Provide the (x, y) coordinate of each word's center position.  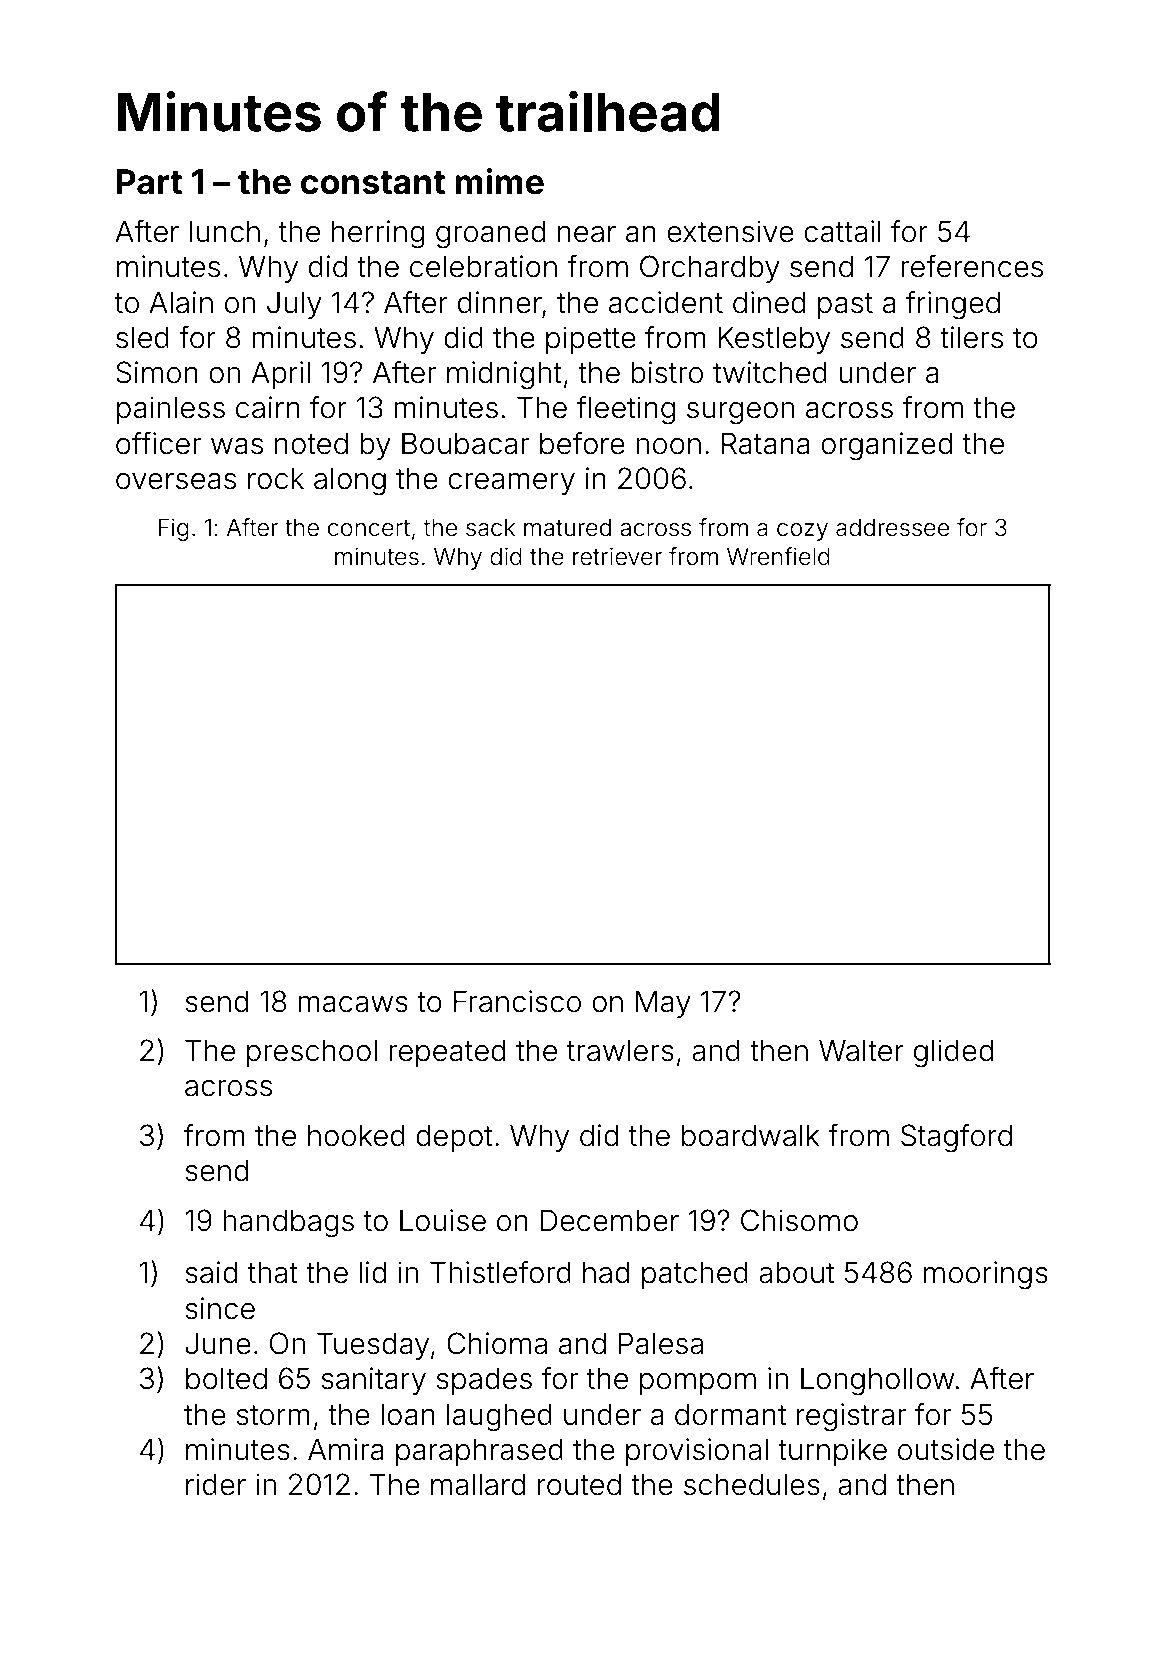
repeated (447, 1053)
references (972, 266)
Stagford (956, 1138)
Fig (174, 529)
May (663, 1004)
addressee (892, 528)
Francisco (517, 1001)
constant (373, 183)
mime (499, 181)
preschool (312, 1053)
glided (953, 1053)
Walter (861, 1051)
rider (216, 1484)
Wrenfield (778, 556)
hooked (356, 1136)
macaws (353, 1004)
